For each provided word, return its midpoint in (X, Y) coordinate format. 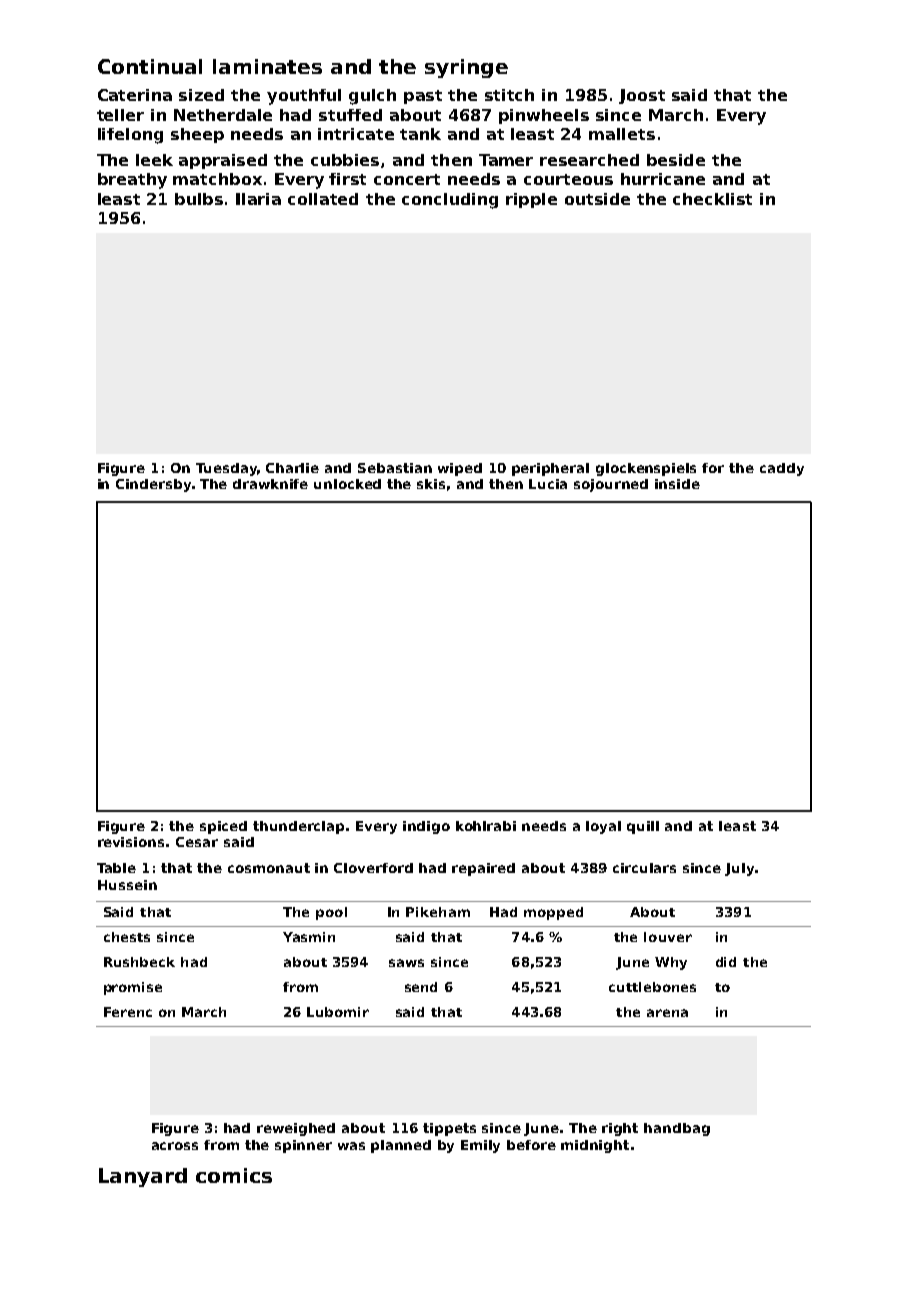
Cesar (197, 842)
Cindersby (153, 485)
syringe (466, 68)
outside (597, 199)
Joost (642, 96)
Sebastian (395, 468)
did (726, 962)
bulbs (199, 199)
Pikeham (438, 912)
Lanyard (143, 1177)
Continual (150, 66)
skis (431, 484)
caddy (782, 469)
